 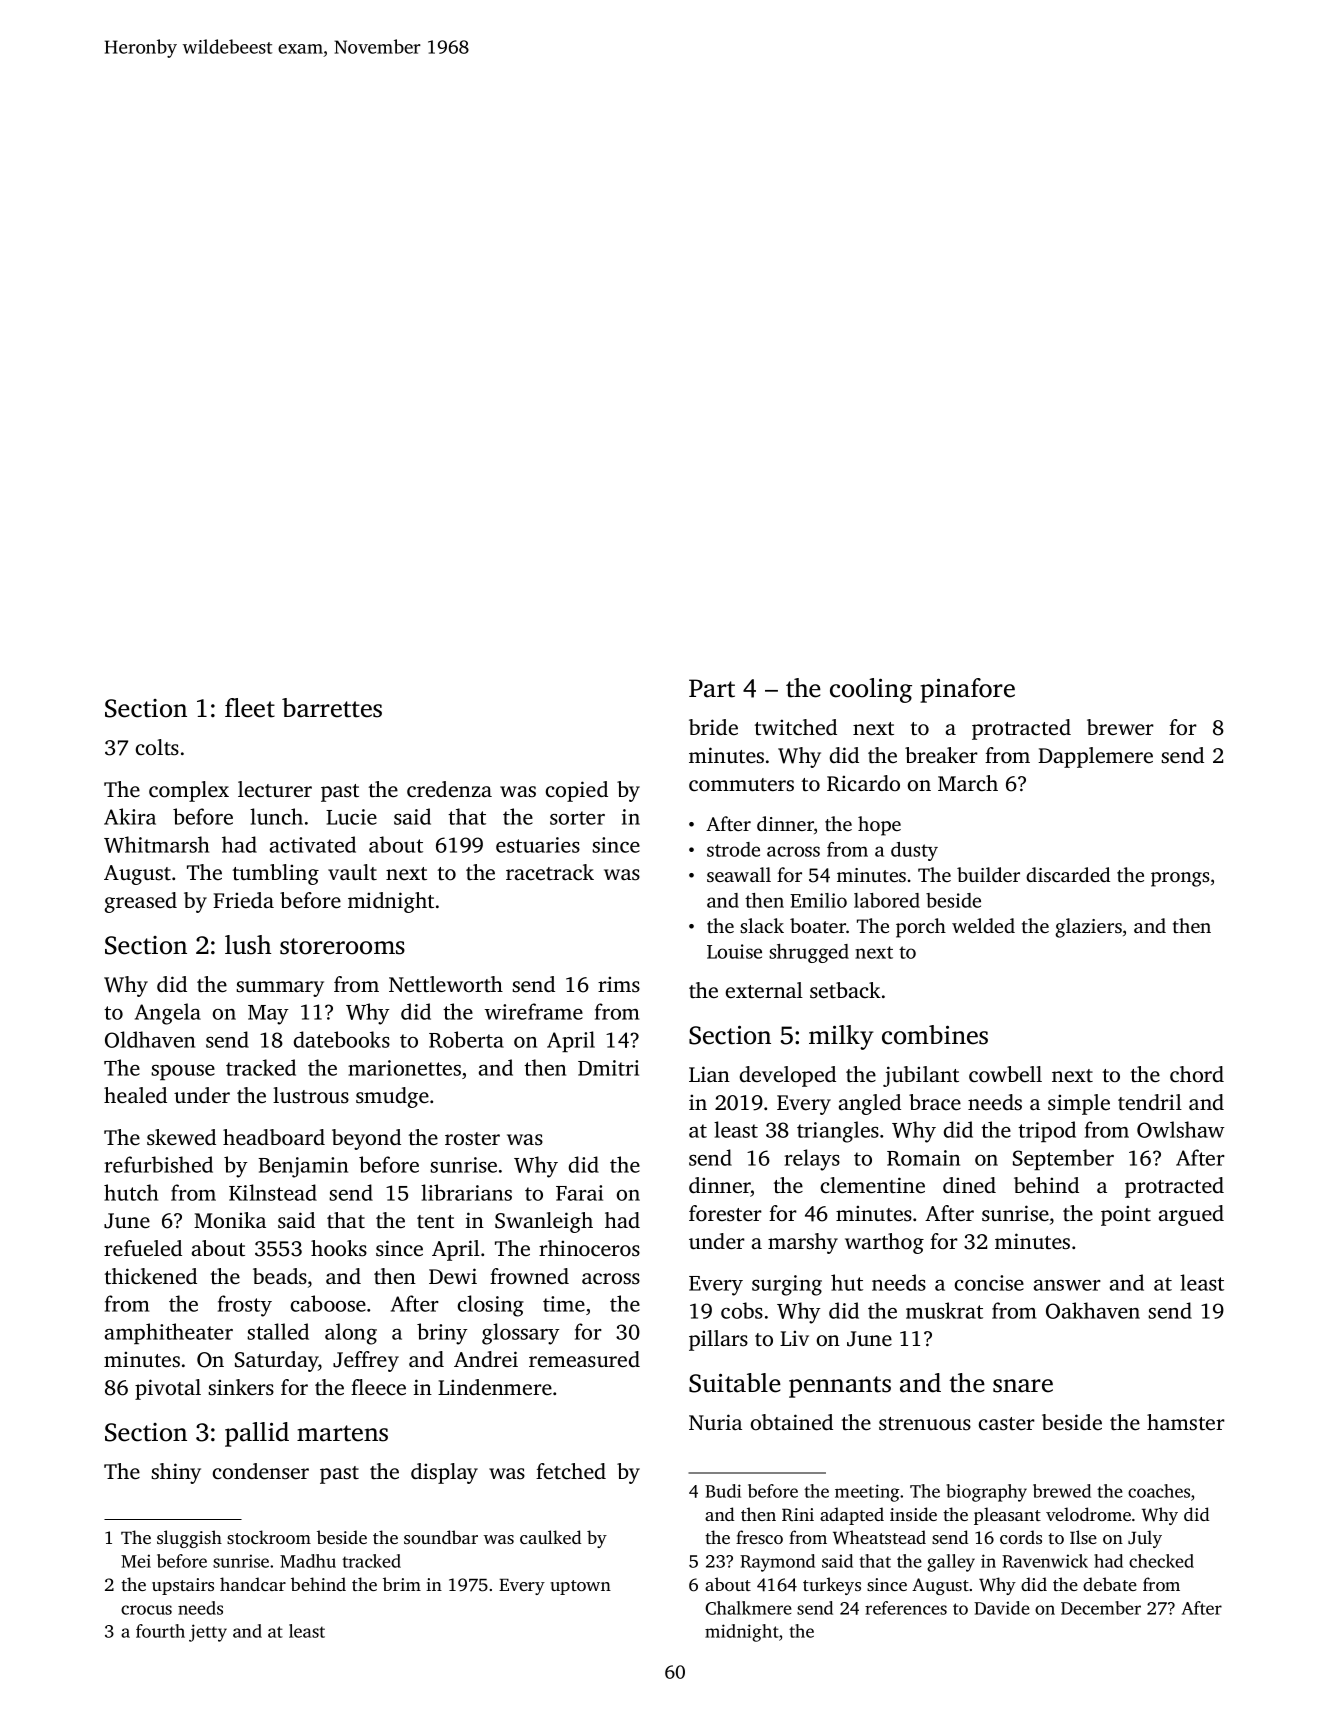 What do you see at coordinates (1126, 1215) in the document?
I see `point` at bounding box center [1126, 1215].
